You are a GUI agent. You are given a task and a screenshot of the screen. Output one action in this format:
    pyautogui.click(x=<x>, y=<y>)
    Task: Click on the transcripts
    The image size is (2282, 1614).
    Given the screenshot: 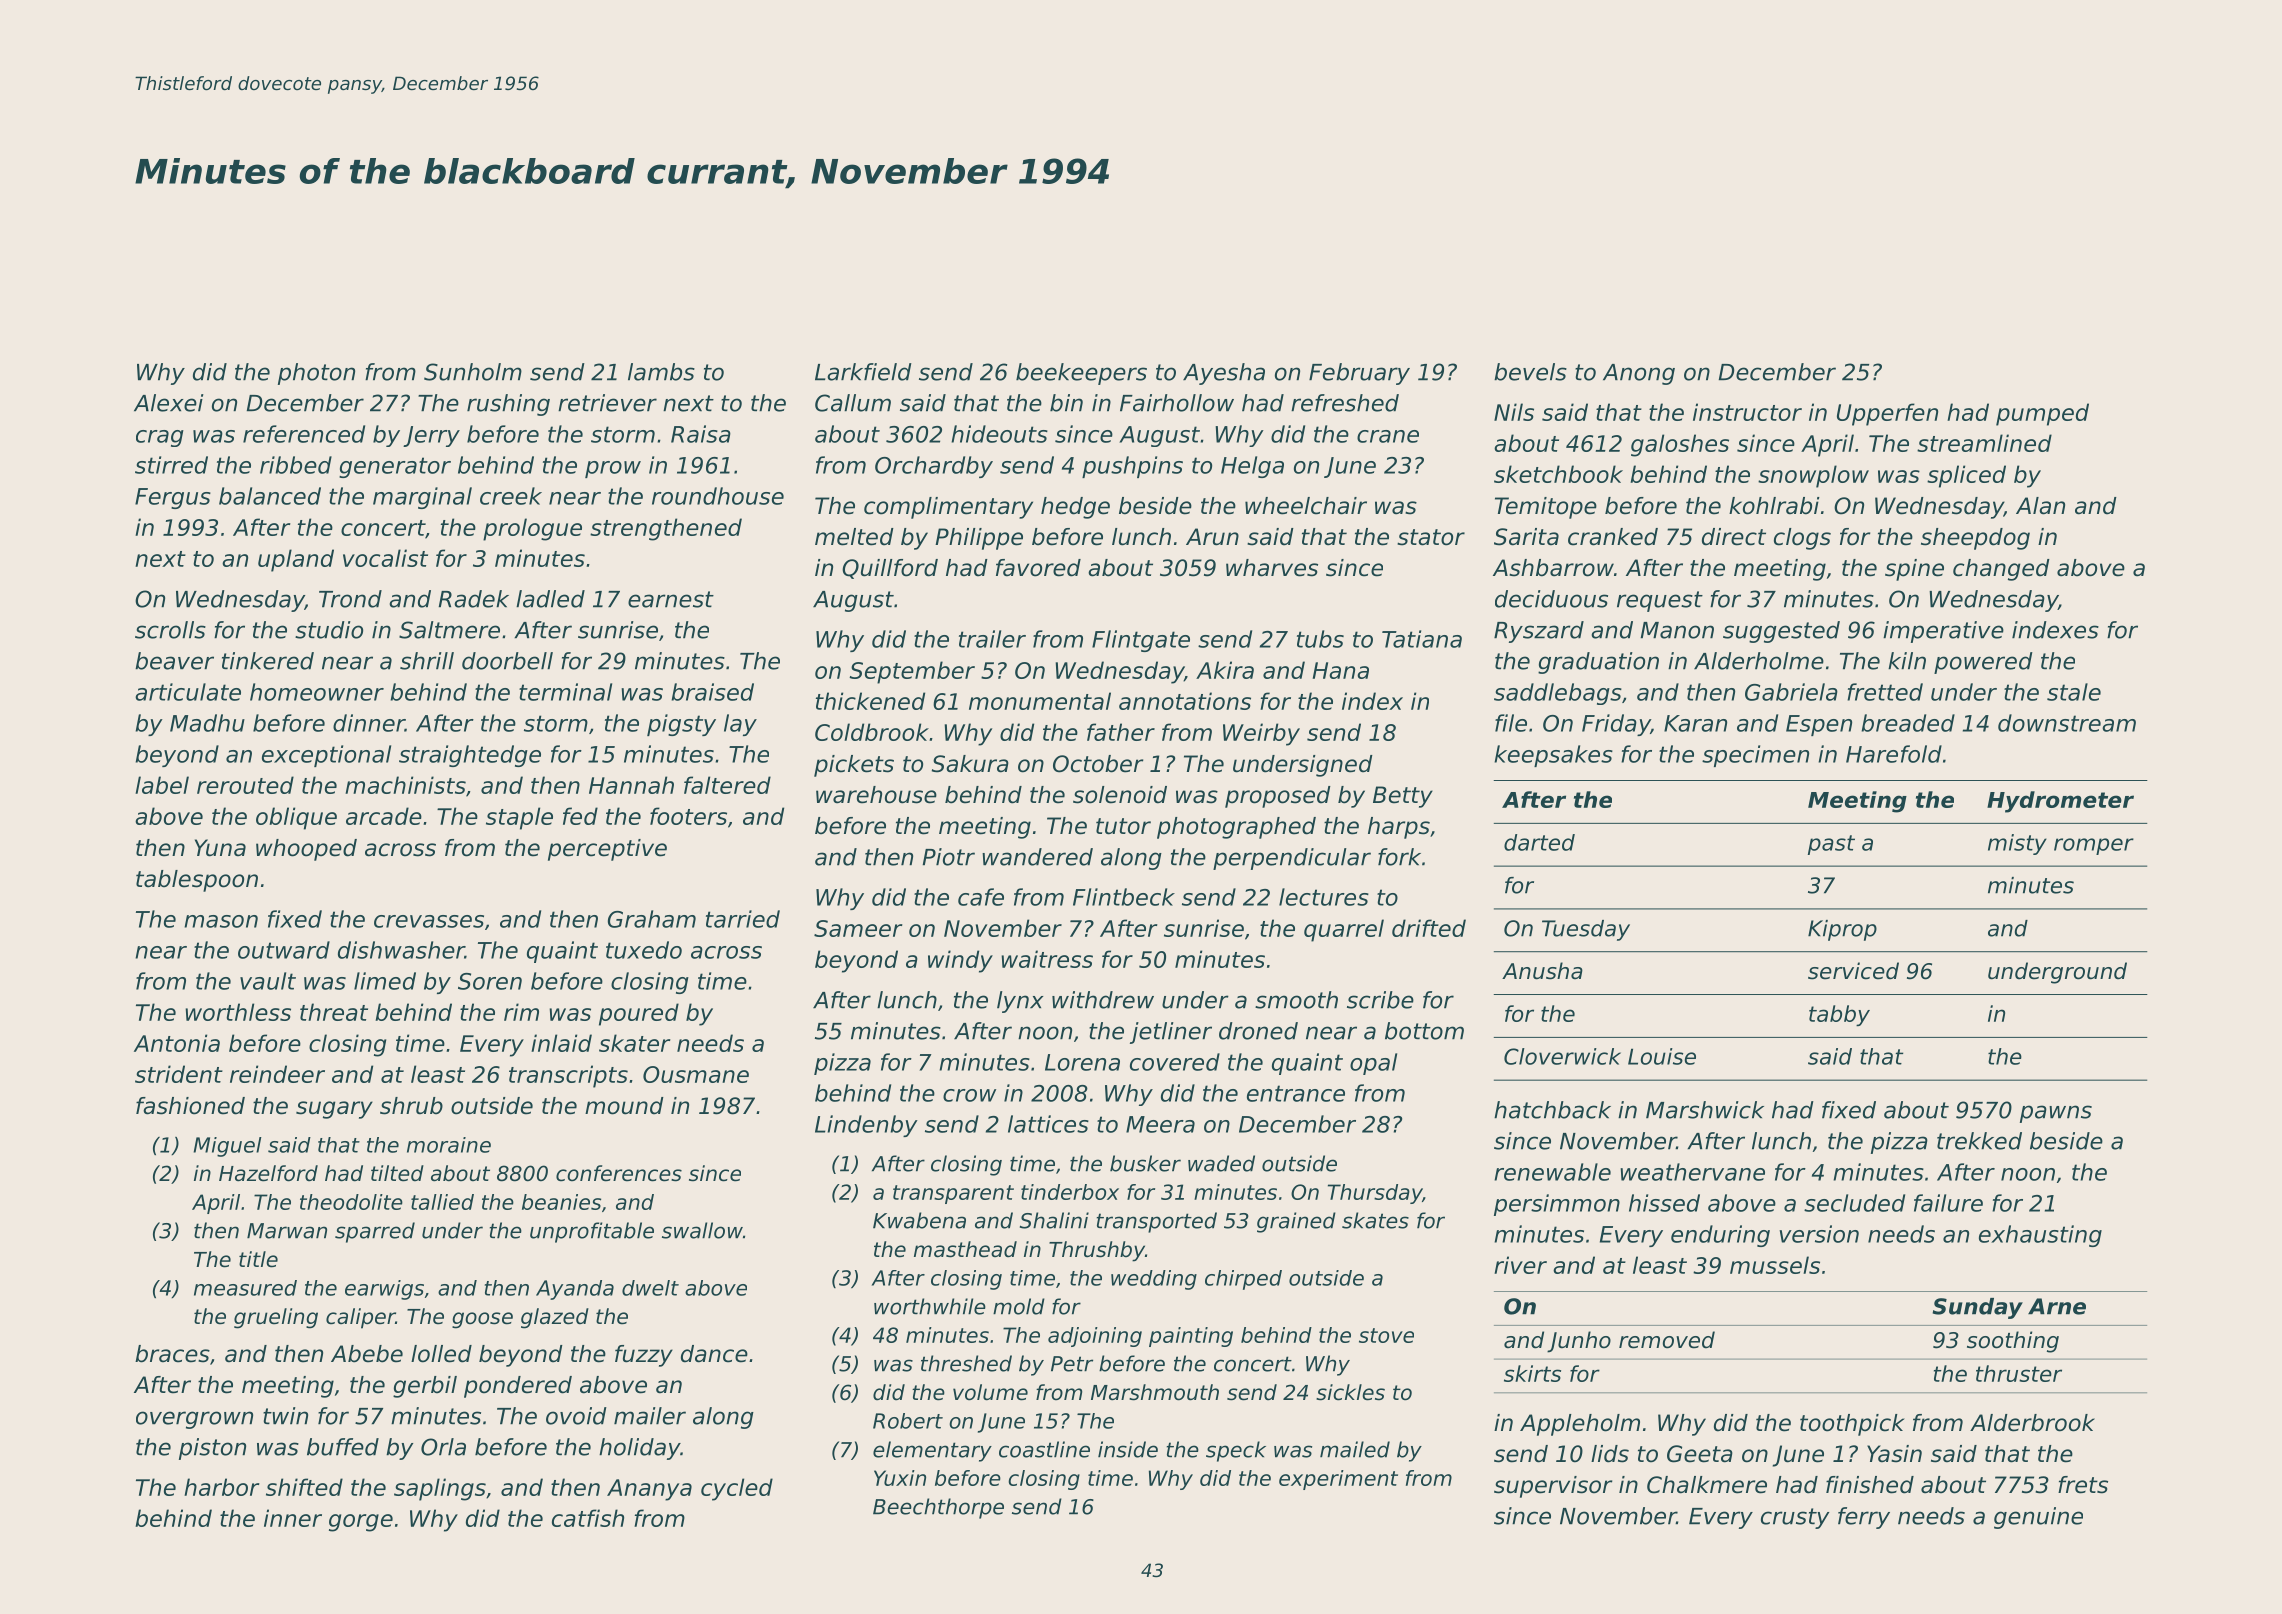 What is the action you would take?
    pyautogui.click(x=568, y=1076)
